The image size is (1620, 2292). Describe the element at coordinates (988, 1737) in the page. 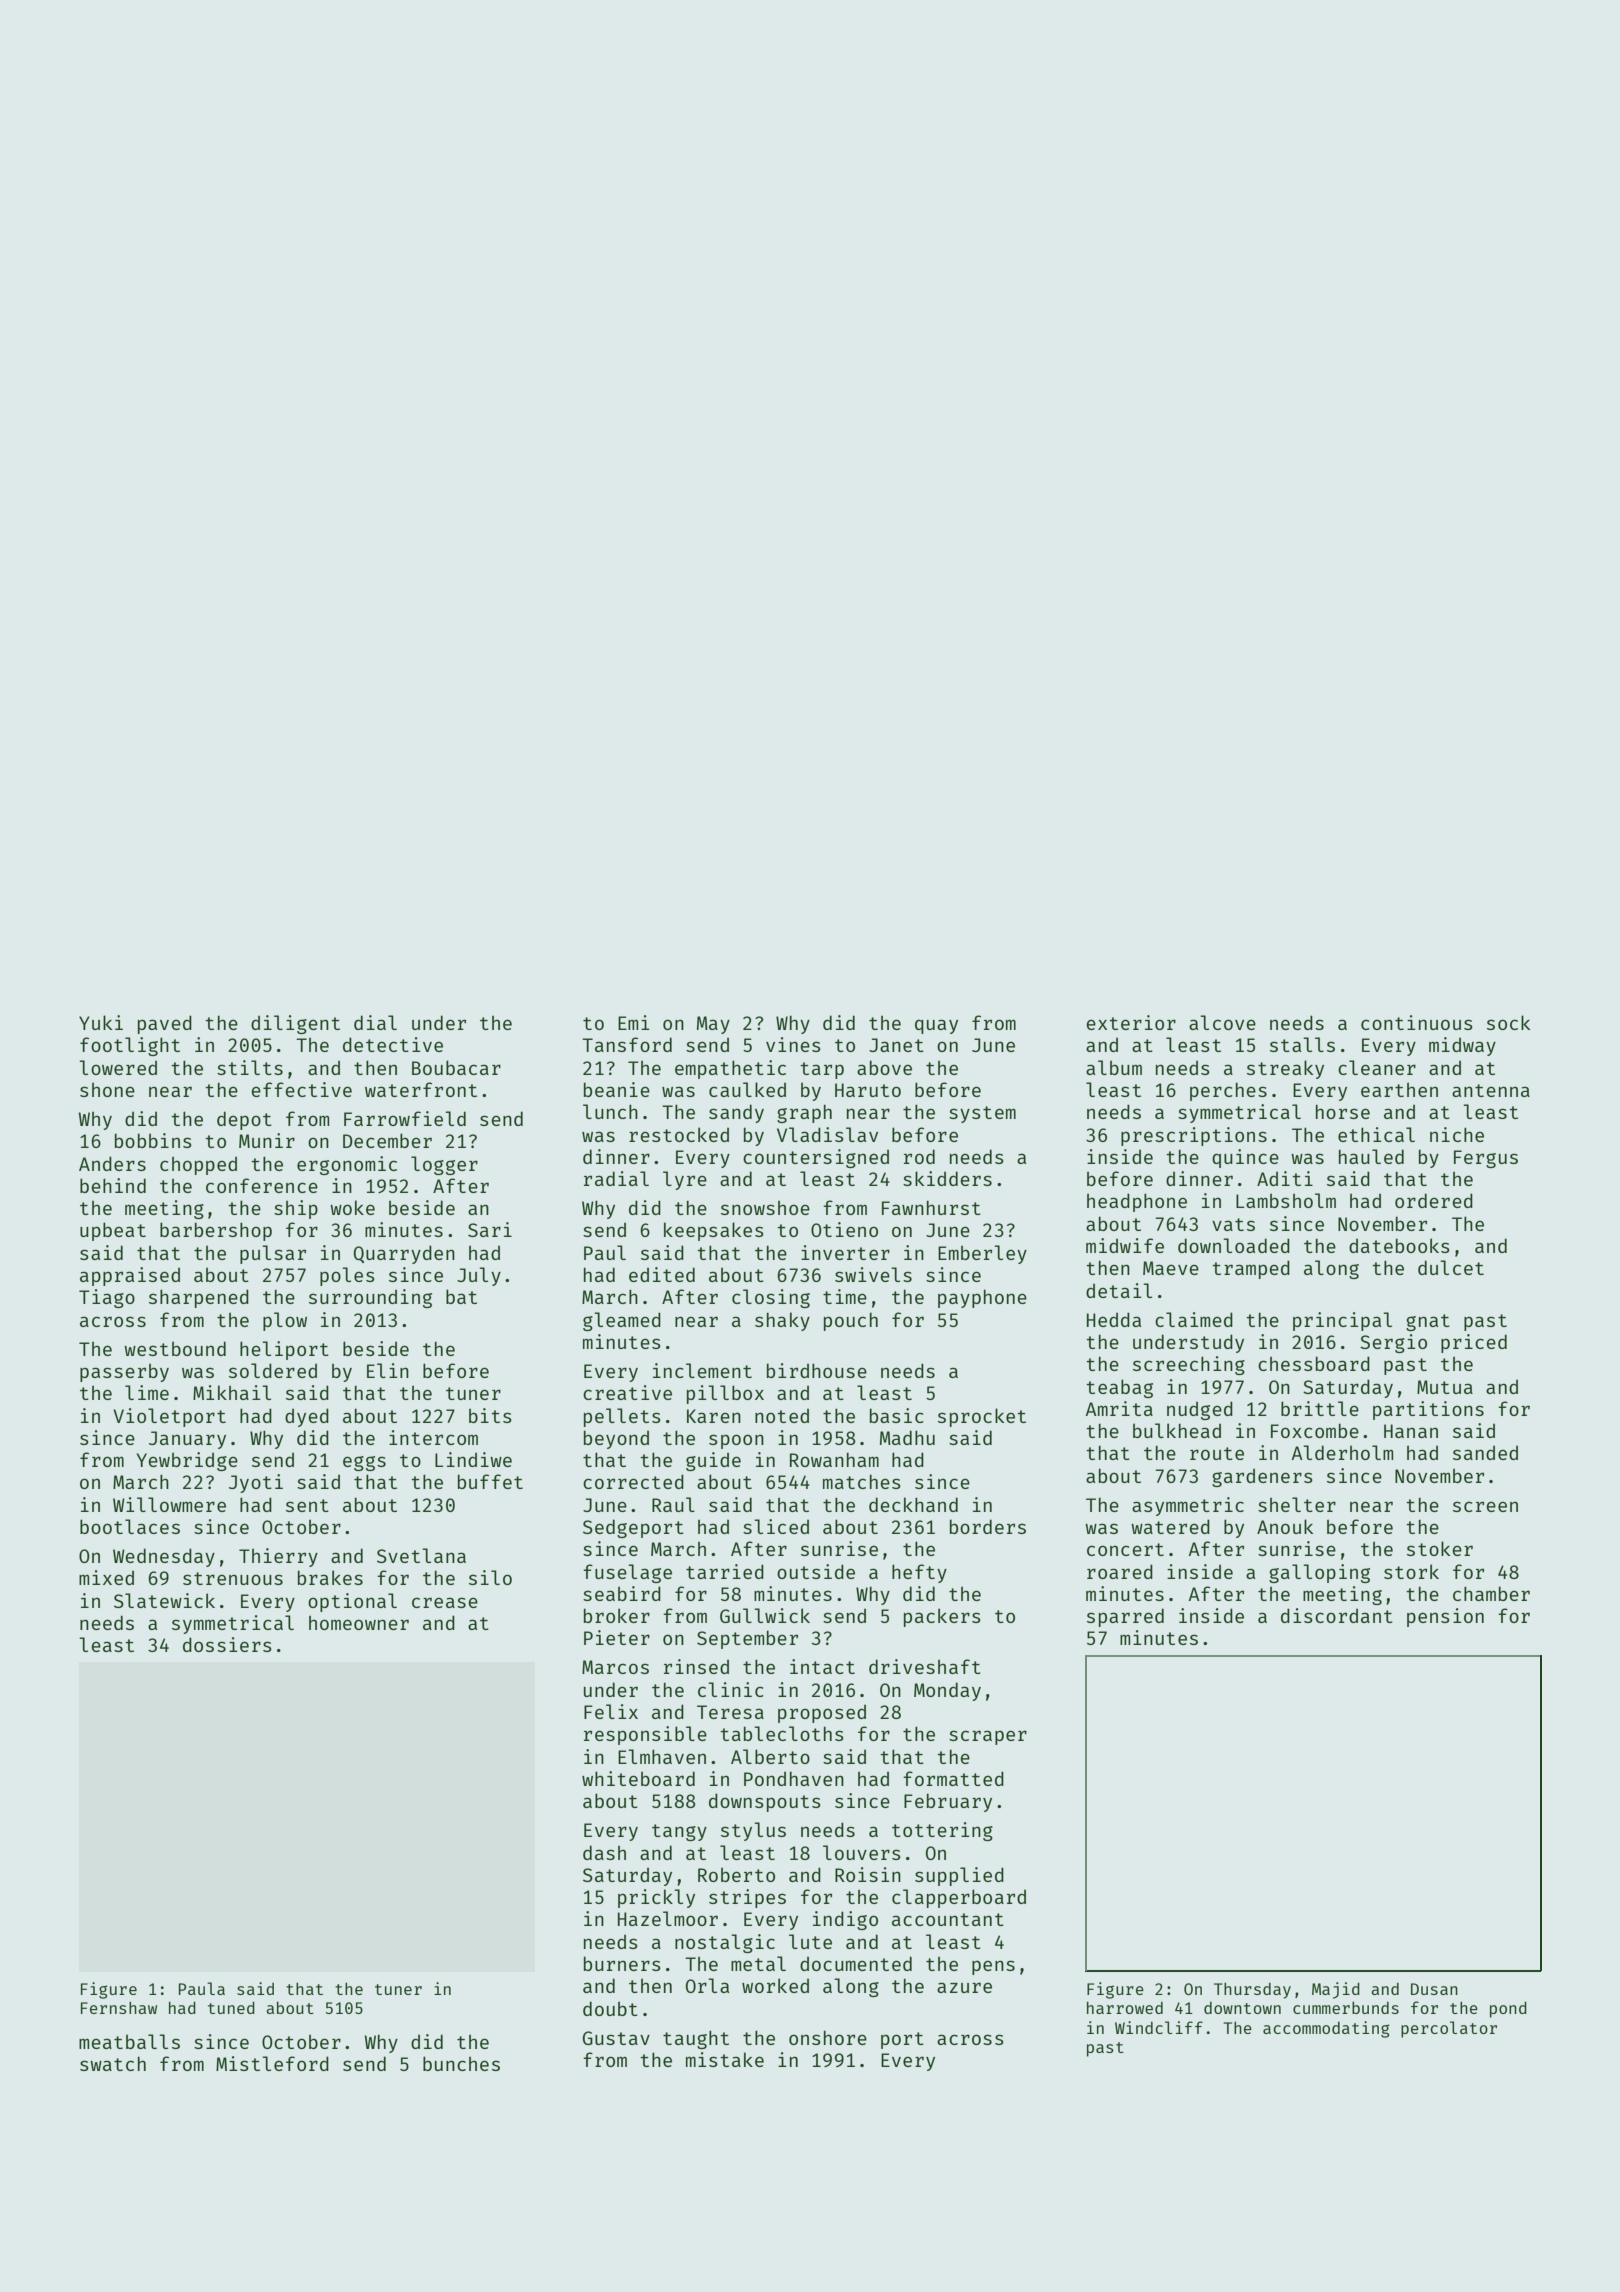

I see `scraper` at that location.
